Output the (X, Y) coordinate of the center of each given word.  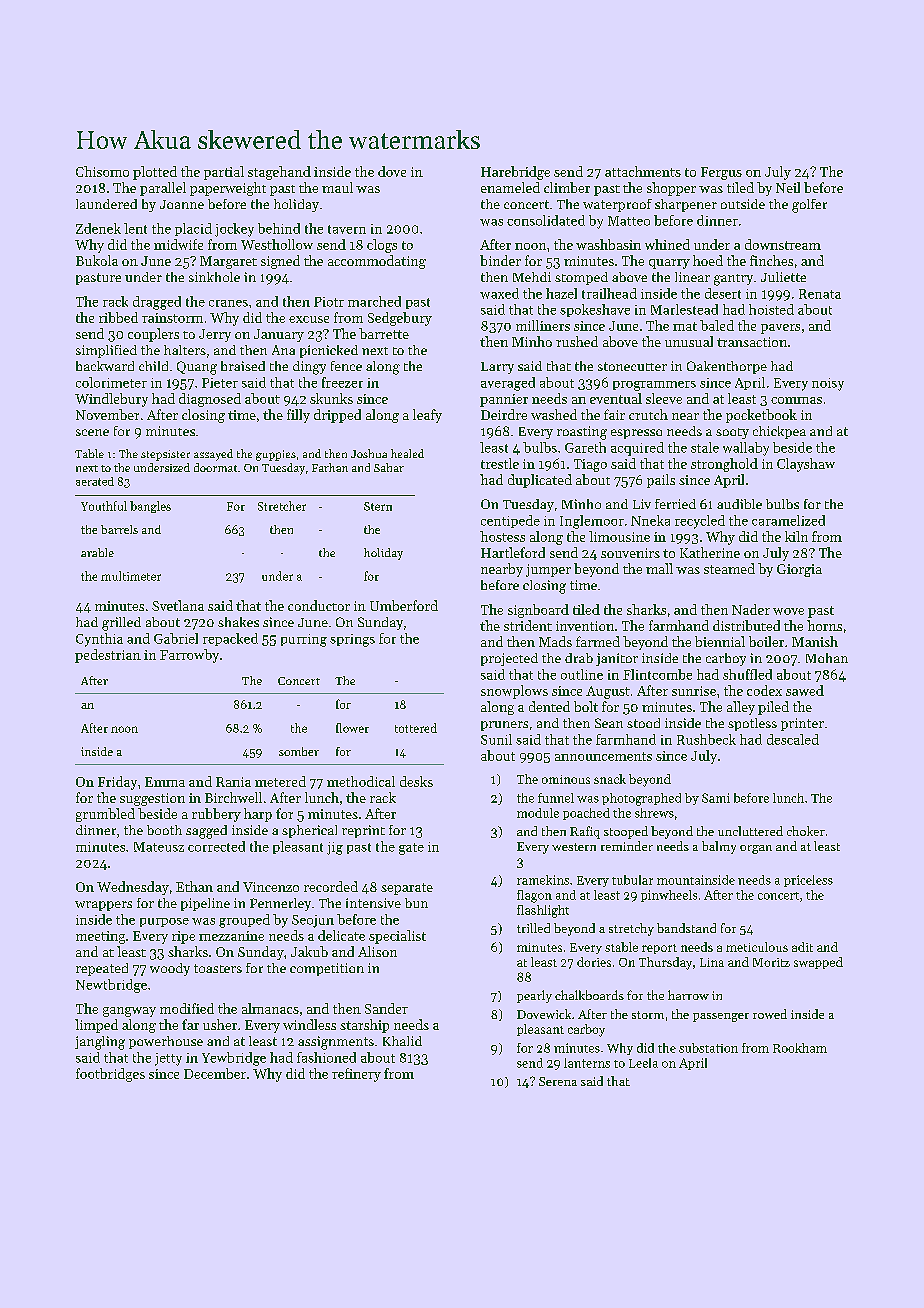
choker (806, 831)
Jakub (309, 951)
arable (97, 552)
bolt (586, 706)
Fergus (721, 173)
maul (337, 187)
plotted (155, 173)
